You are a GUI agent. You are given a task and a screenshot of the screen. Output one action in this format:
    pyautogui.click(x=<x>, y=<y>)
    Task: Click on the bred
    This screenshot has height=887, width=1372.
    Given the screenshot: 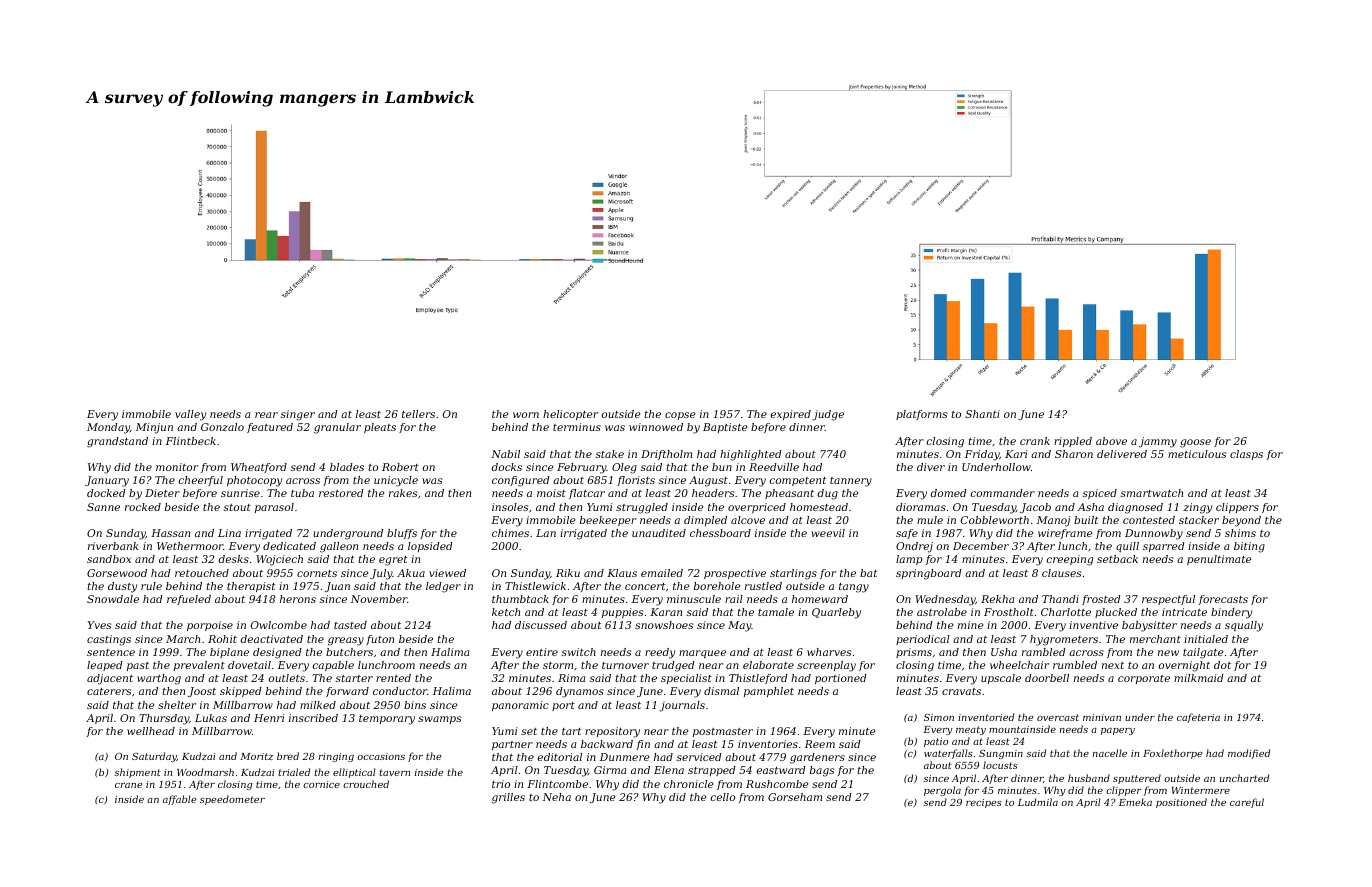 What is the action you would take?
    pyautogui.click(x=288, y=756)
